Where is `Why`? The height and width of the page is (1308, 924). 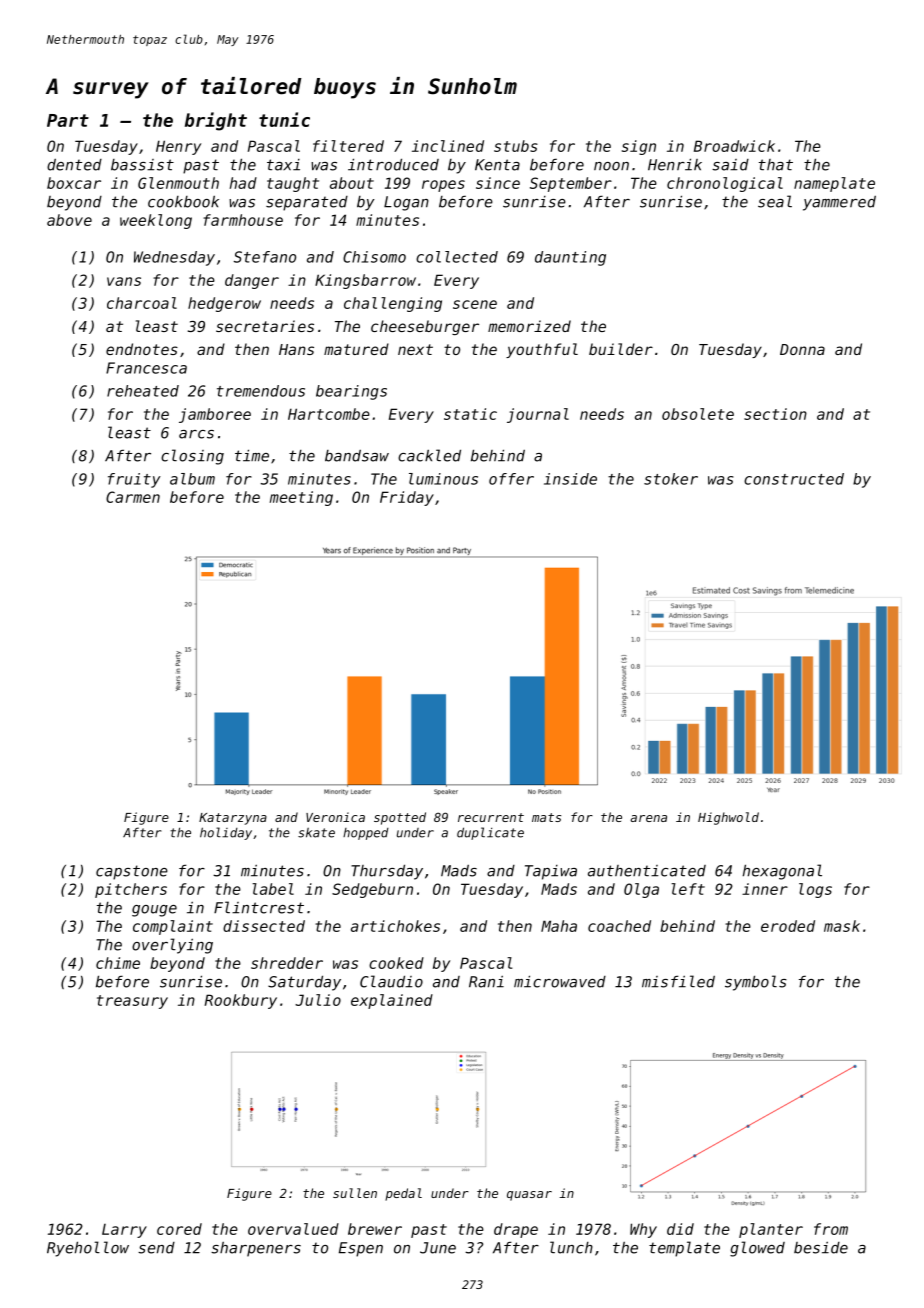 Why is located at coordinates (643, 1230).
